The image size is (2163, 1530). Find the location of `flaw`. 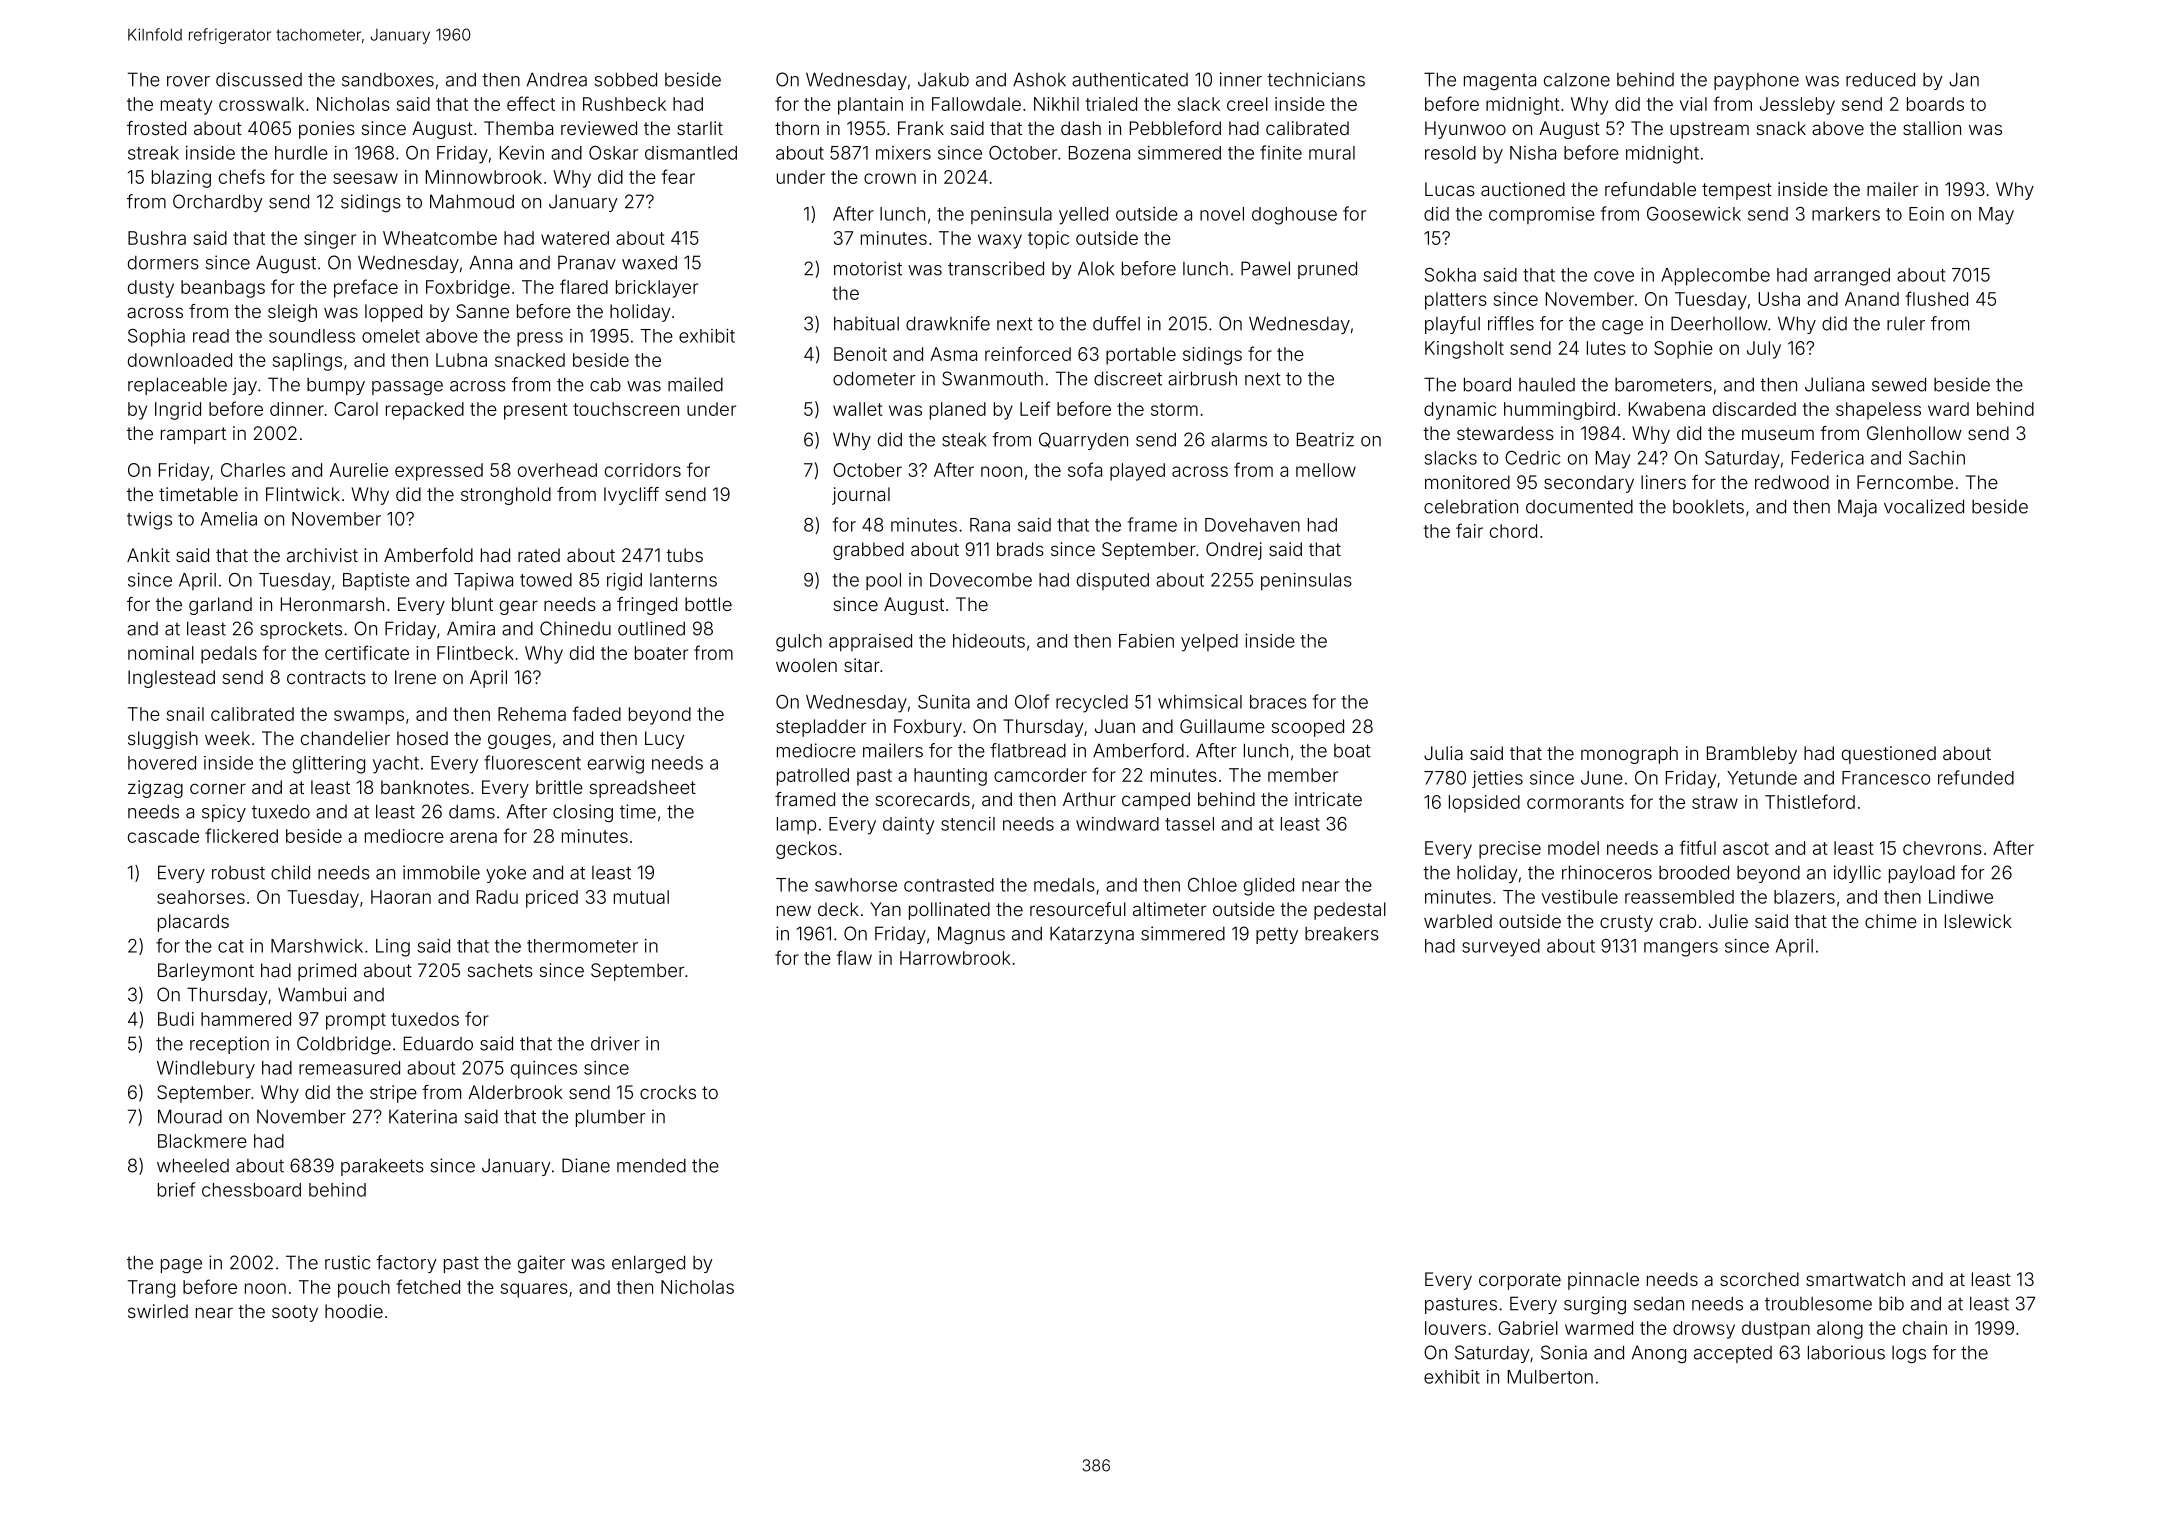

flaw is located at coordinates (854, 957).
